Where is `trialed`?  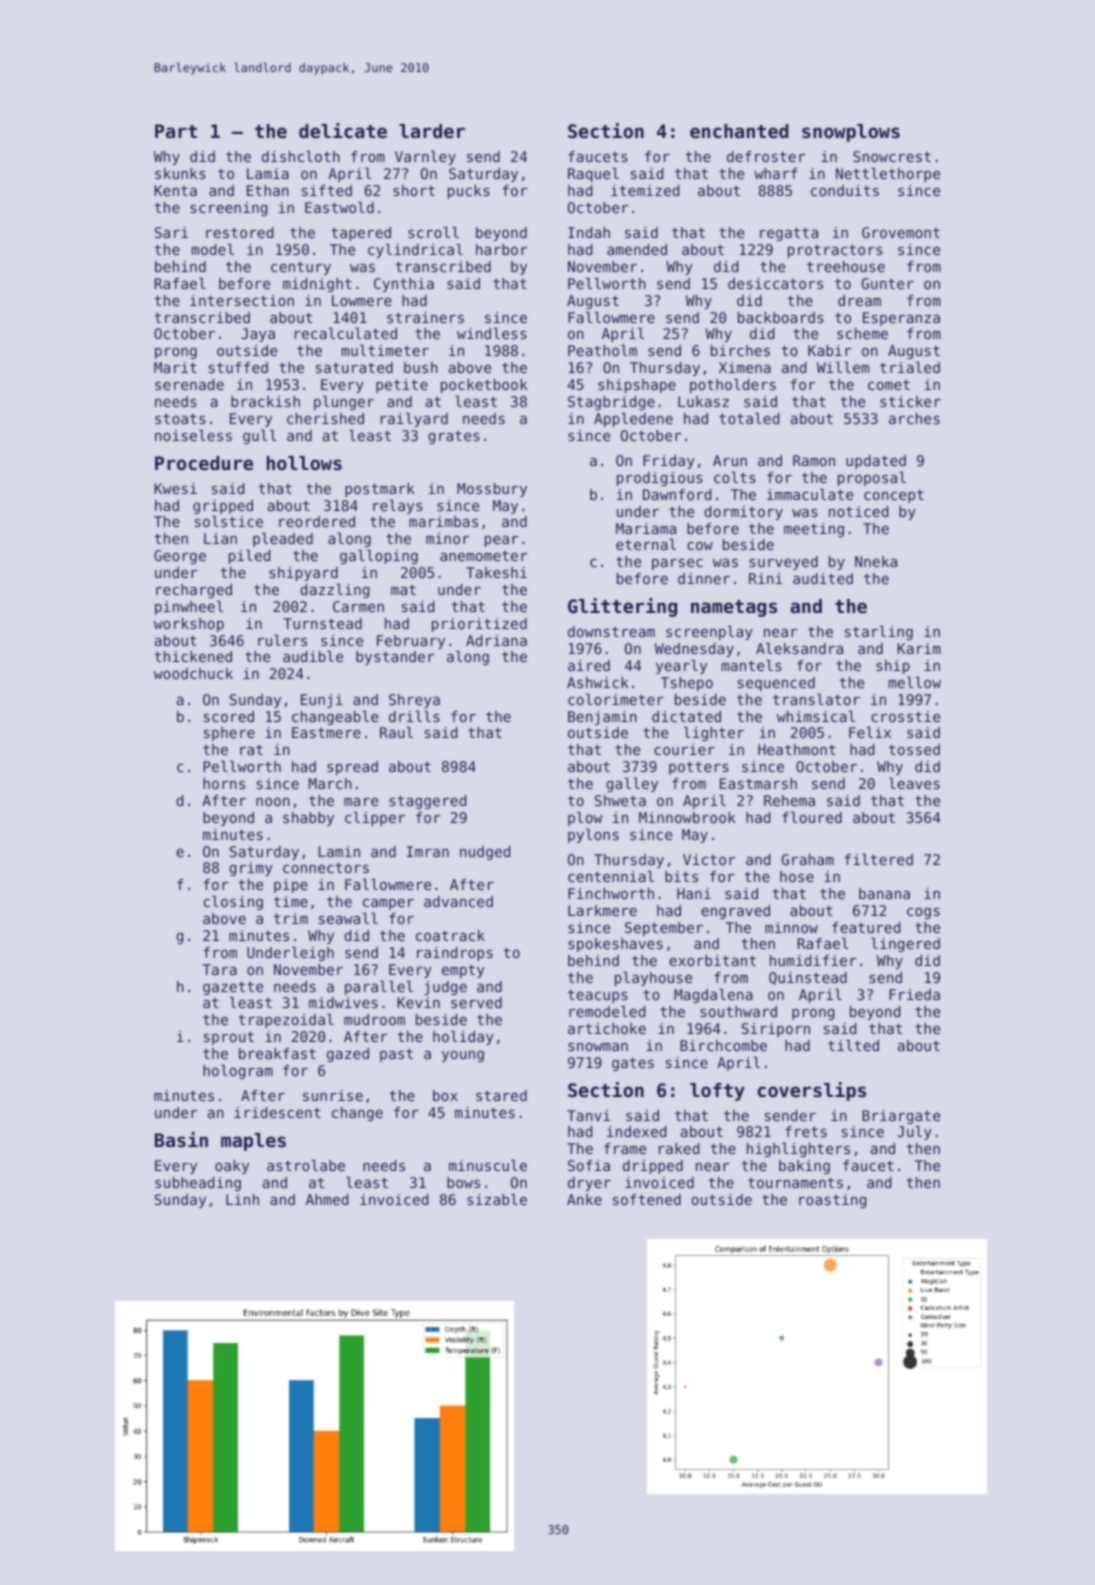
trialed is located at coordinates (910, 367).
